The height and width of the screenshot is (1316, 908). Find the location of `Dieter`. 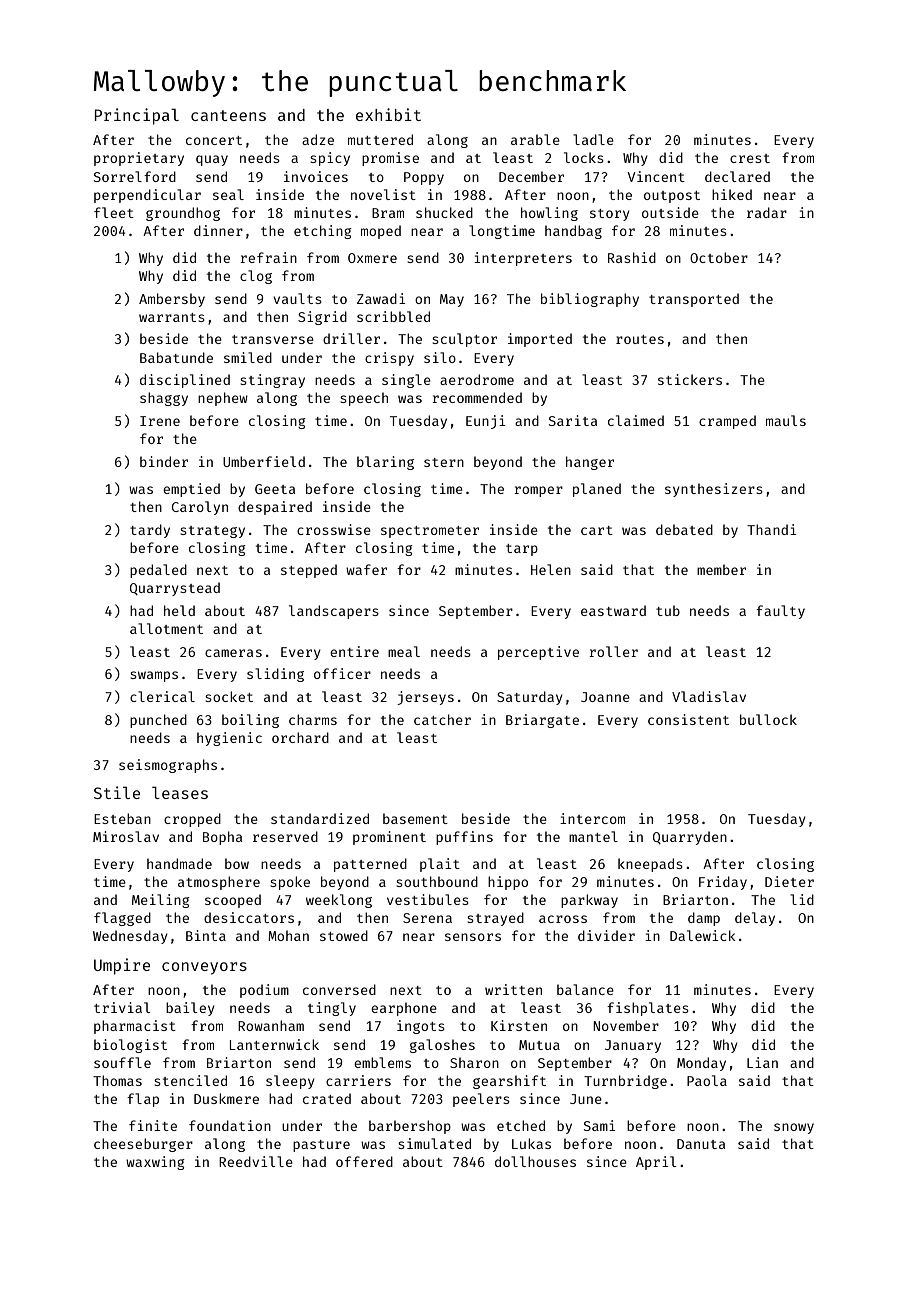

Dieter is located at coordinates (789, 881).
